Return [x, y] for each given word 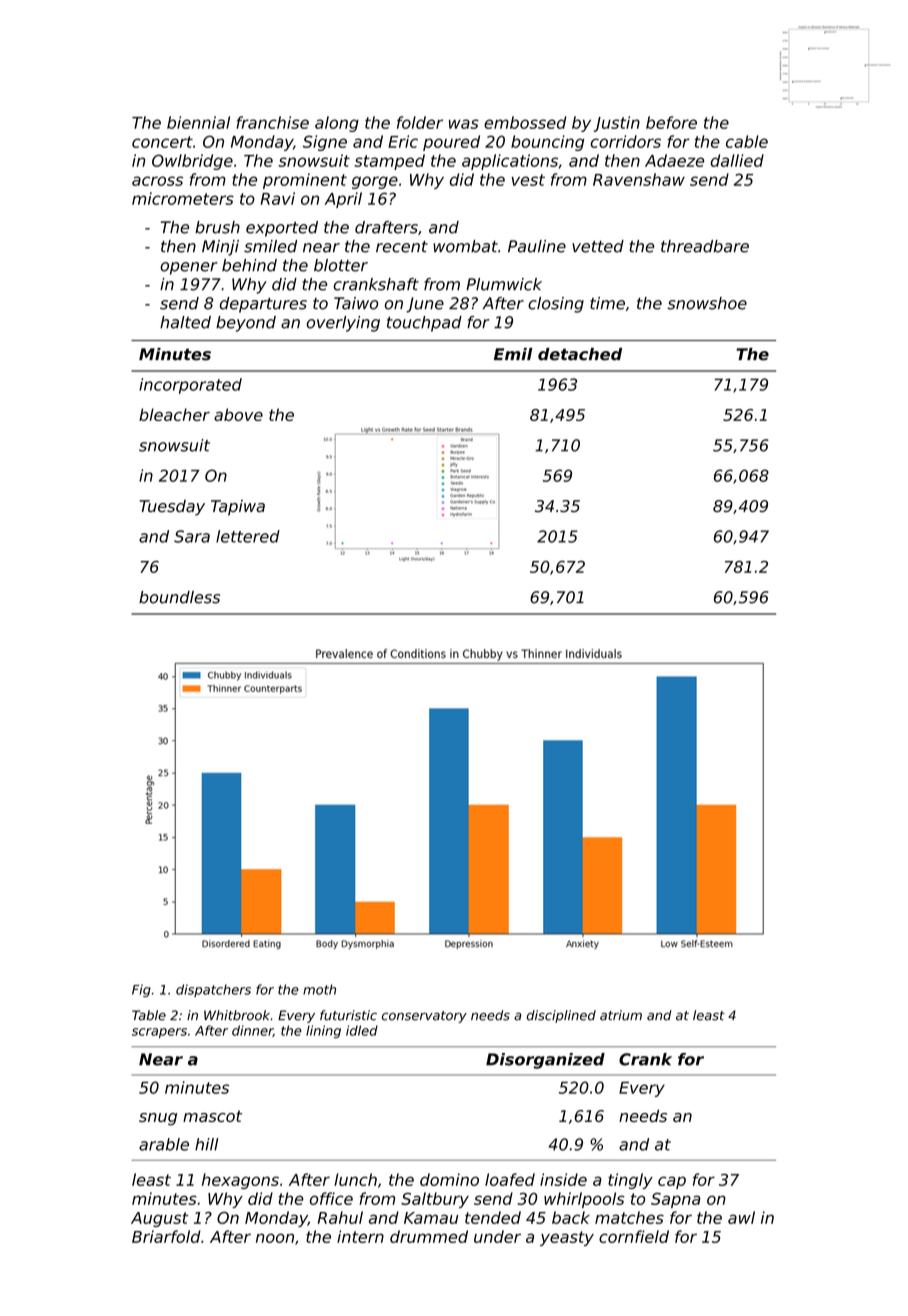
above [238, 414]
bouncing [547, 143]
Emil [513, 354]
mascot [212, 1116]
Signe [325, 143]
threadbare [705, 246]
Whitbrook [237, 1015]
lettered [248, 536]
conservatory [424, 1017]
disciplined [561, 1016]
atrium [621, 1015]
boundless [179, 597]
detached [580, 354]
